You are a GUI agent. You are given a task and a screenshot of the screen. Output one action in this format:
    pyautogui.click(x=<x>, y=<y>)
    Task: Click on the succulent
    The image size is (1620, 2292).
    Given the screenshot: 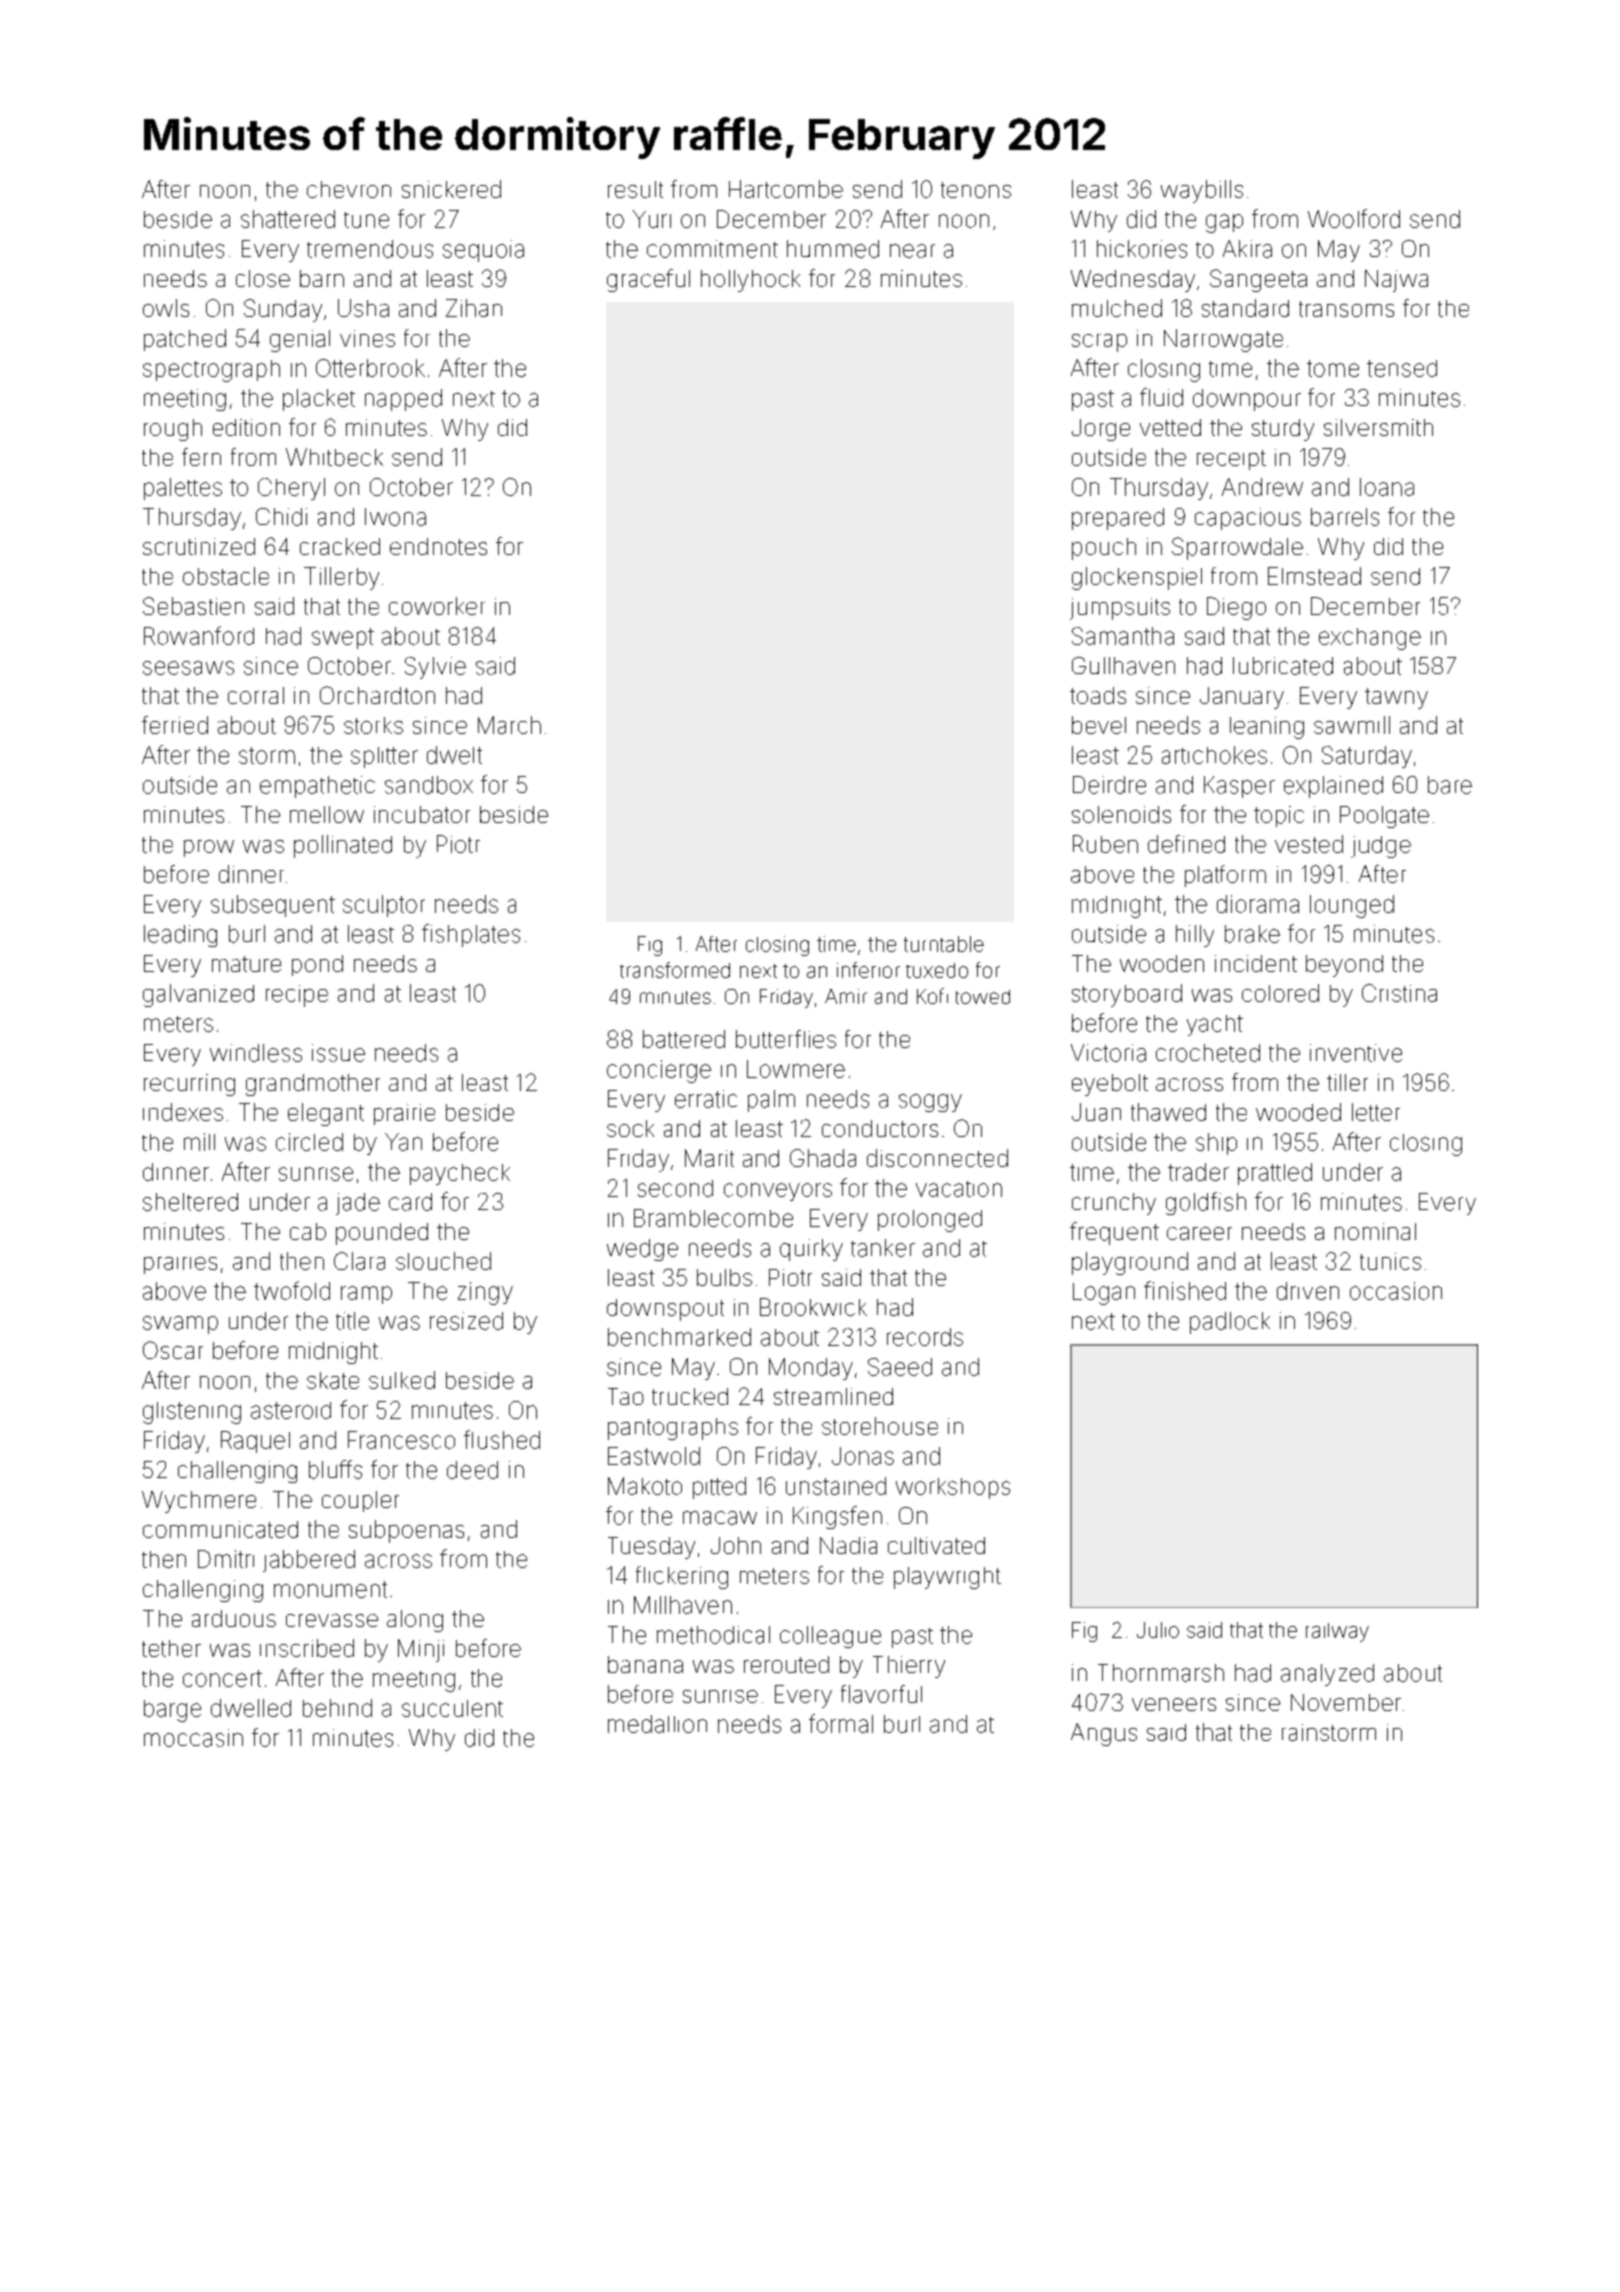 What is the action you would take?
    pyautogui.click(x=452, y=1708)
